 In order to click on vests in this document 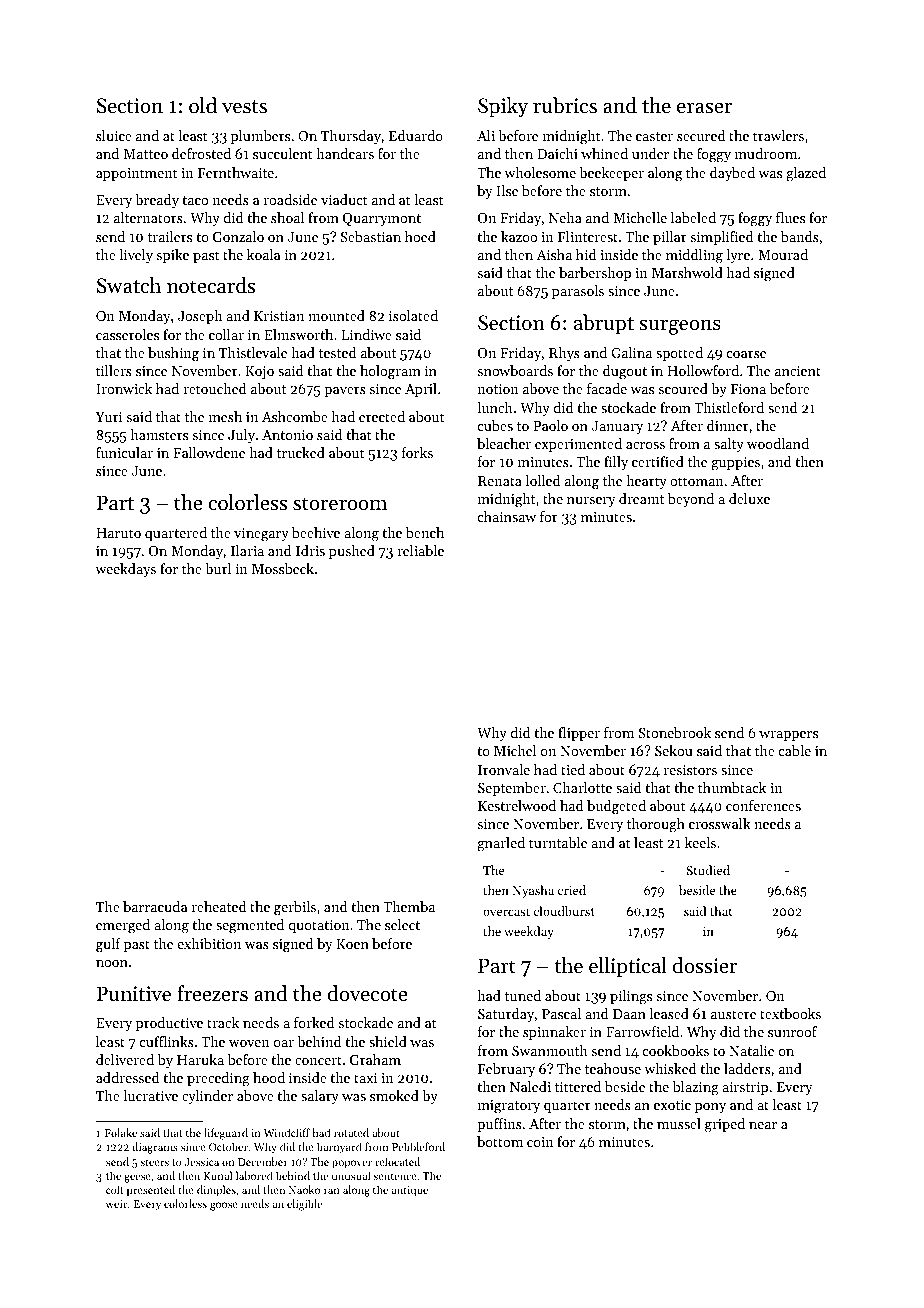, I will do `click(244, 107)`.
